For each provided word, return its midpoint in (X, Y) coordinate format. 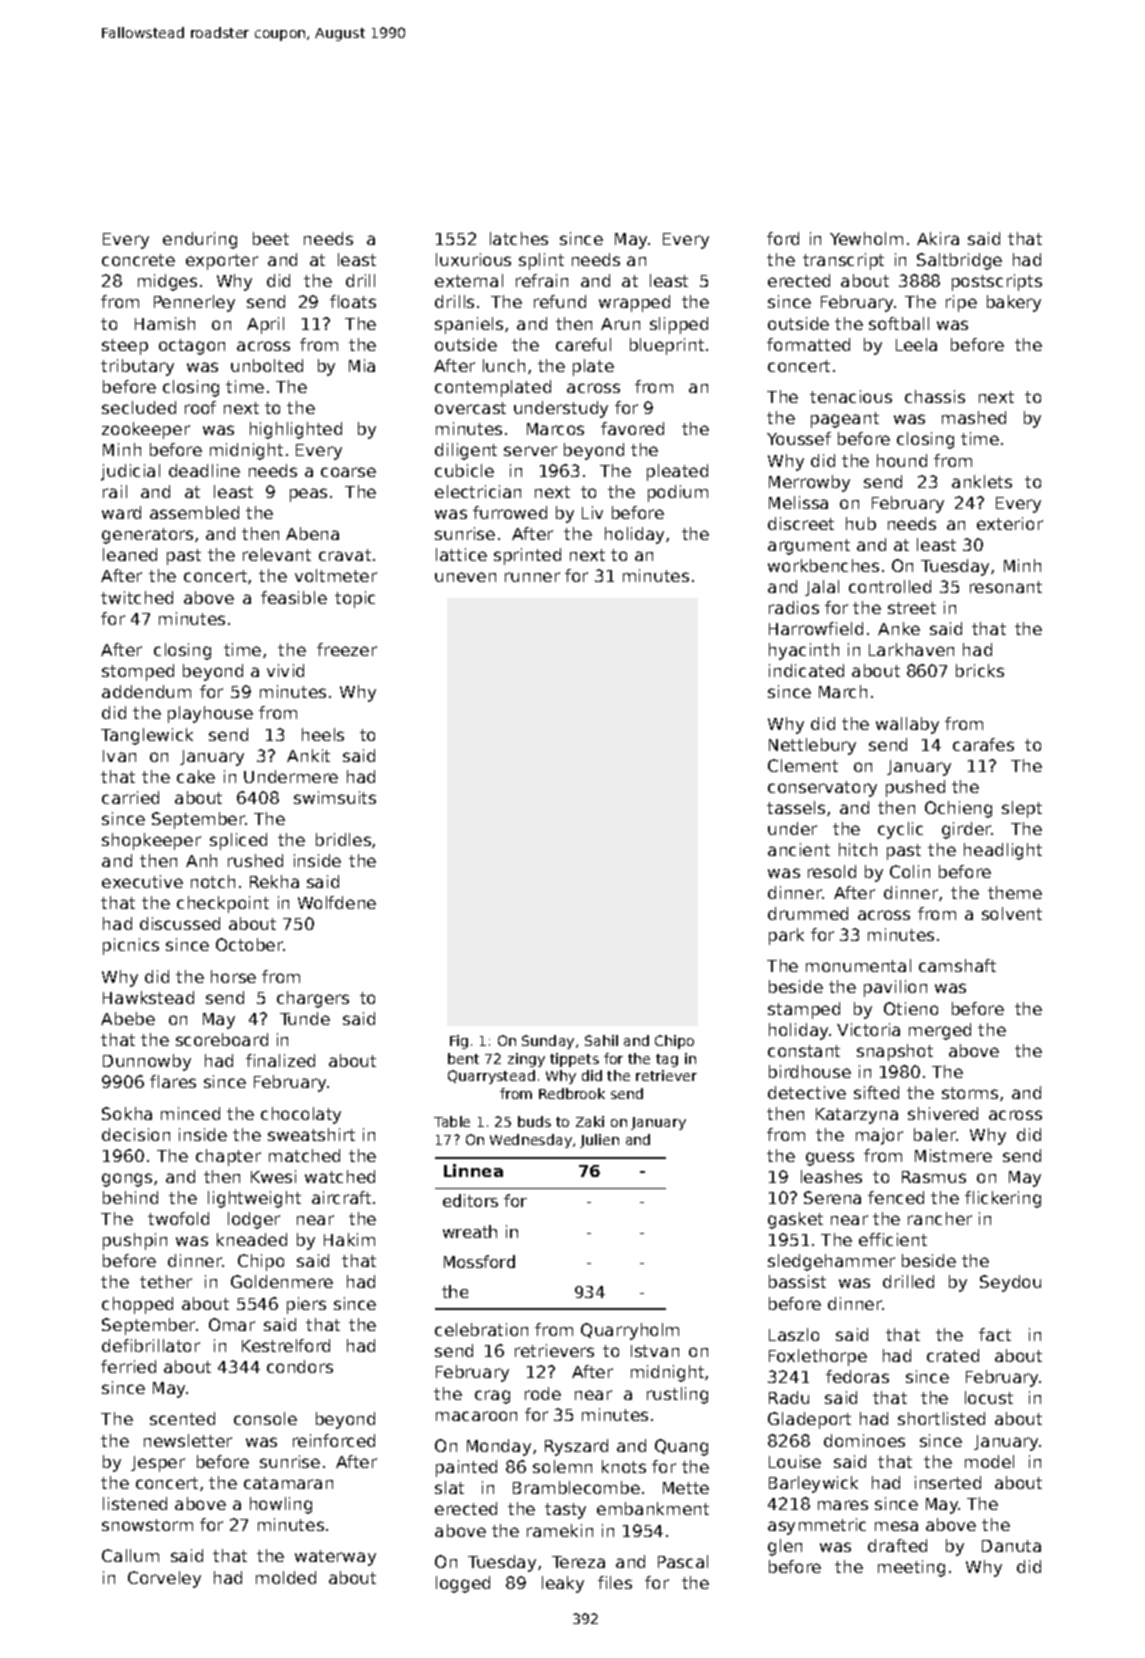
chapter (228, 1157)
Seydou (1010, 1283)
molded (286, 1577)
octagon (192, 347)
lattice (461, 554)
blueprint (667, 346)
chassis (935, 396)
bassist (797, 1281)
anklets (982, 481)
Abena (312, 533)
